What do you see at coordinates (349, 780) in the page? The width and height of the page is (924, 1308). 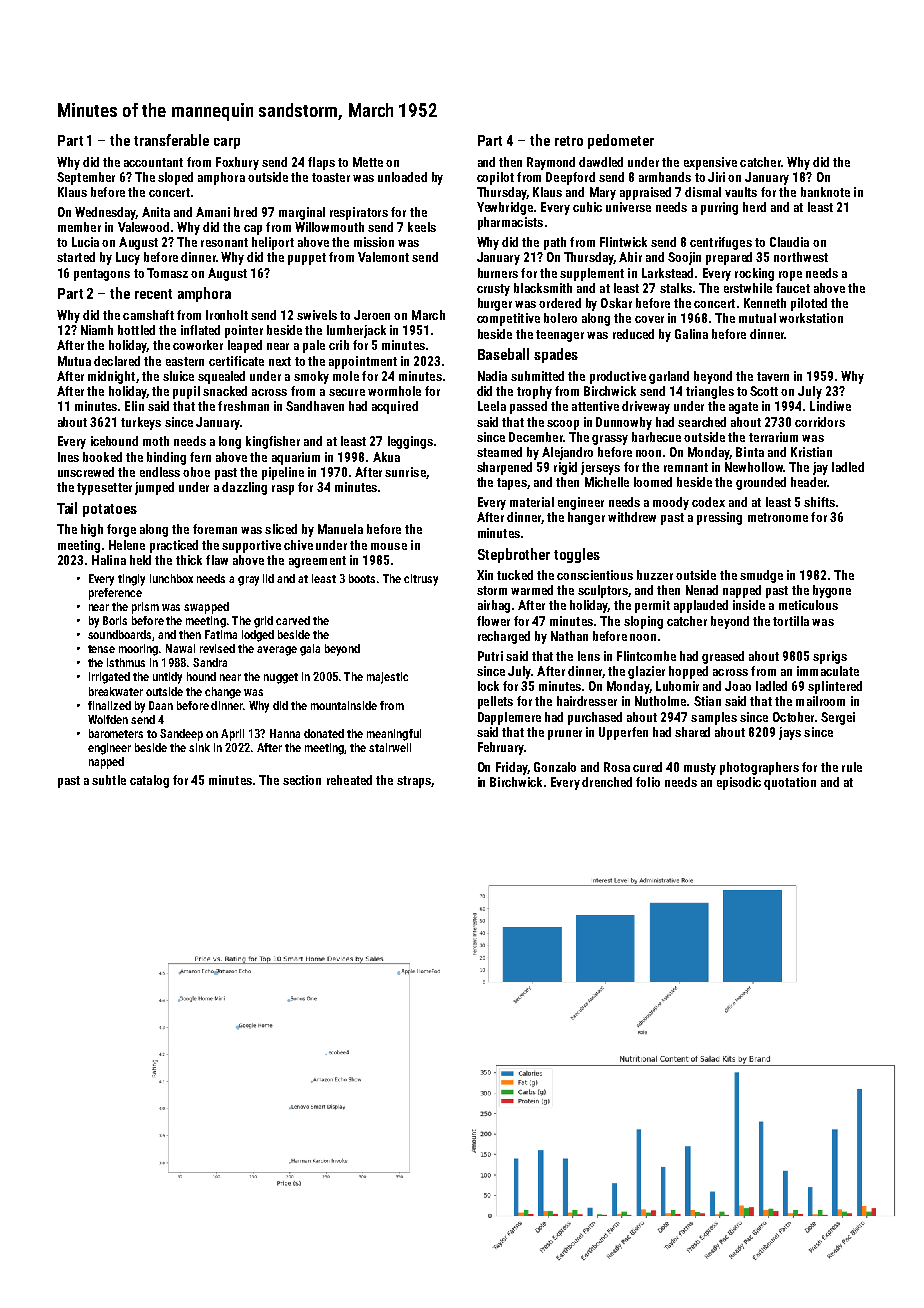 I see `reheated` at bounding box center [349, 780].
